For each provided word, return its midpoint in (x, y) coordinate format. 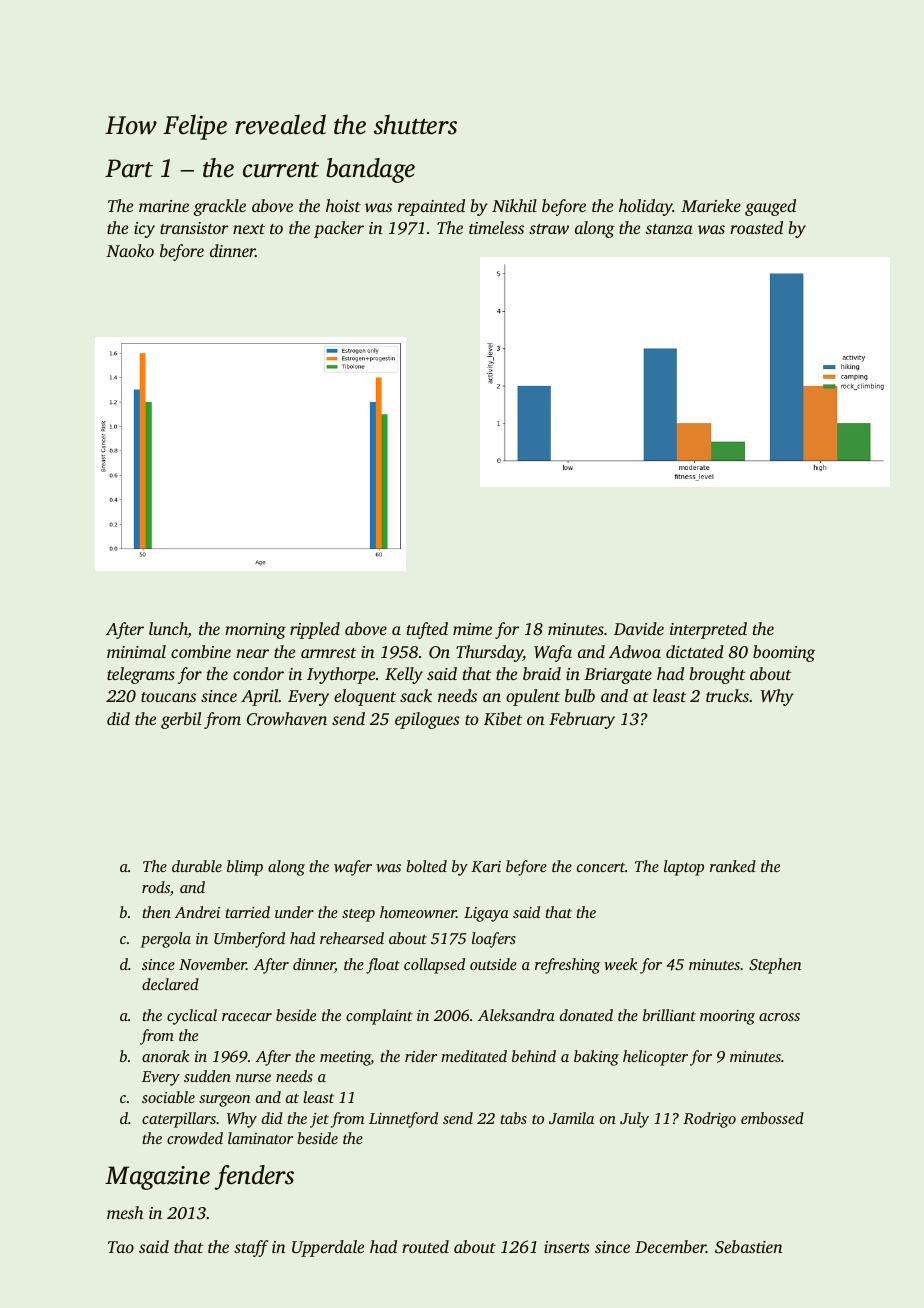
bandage (370, 170)
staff (251, 1248)
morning (255, 631)
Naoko (130, 250)
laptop (684, 868)
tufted (427, 630)
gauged (770, 207)
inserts (567, 1247)
